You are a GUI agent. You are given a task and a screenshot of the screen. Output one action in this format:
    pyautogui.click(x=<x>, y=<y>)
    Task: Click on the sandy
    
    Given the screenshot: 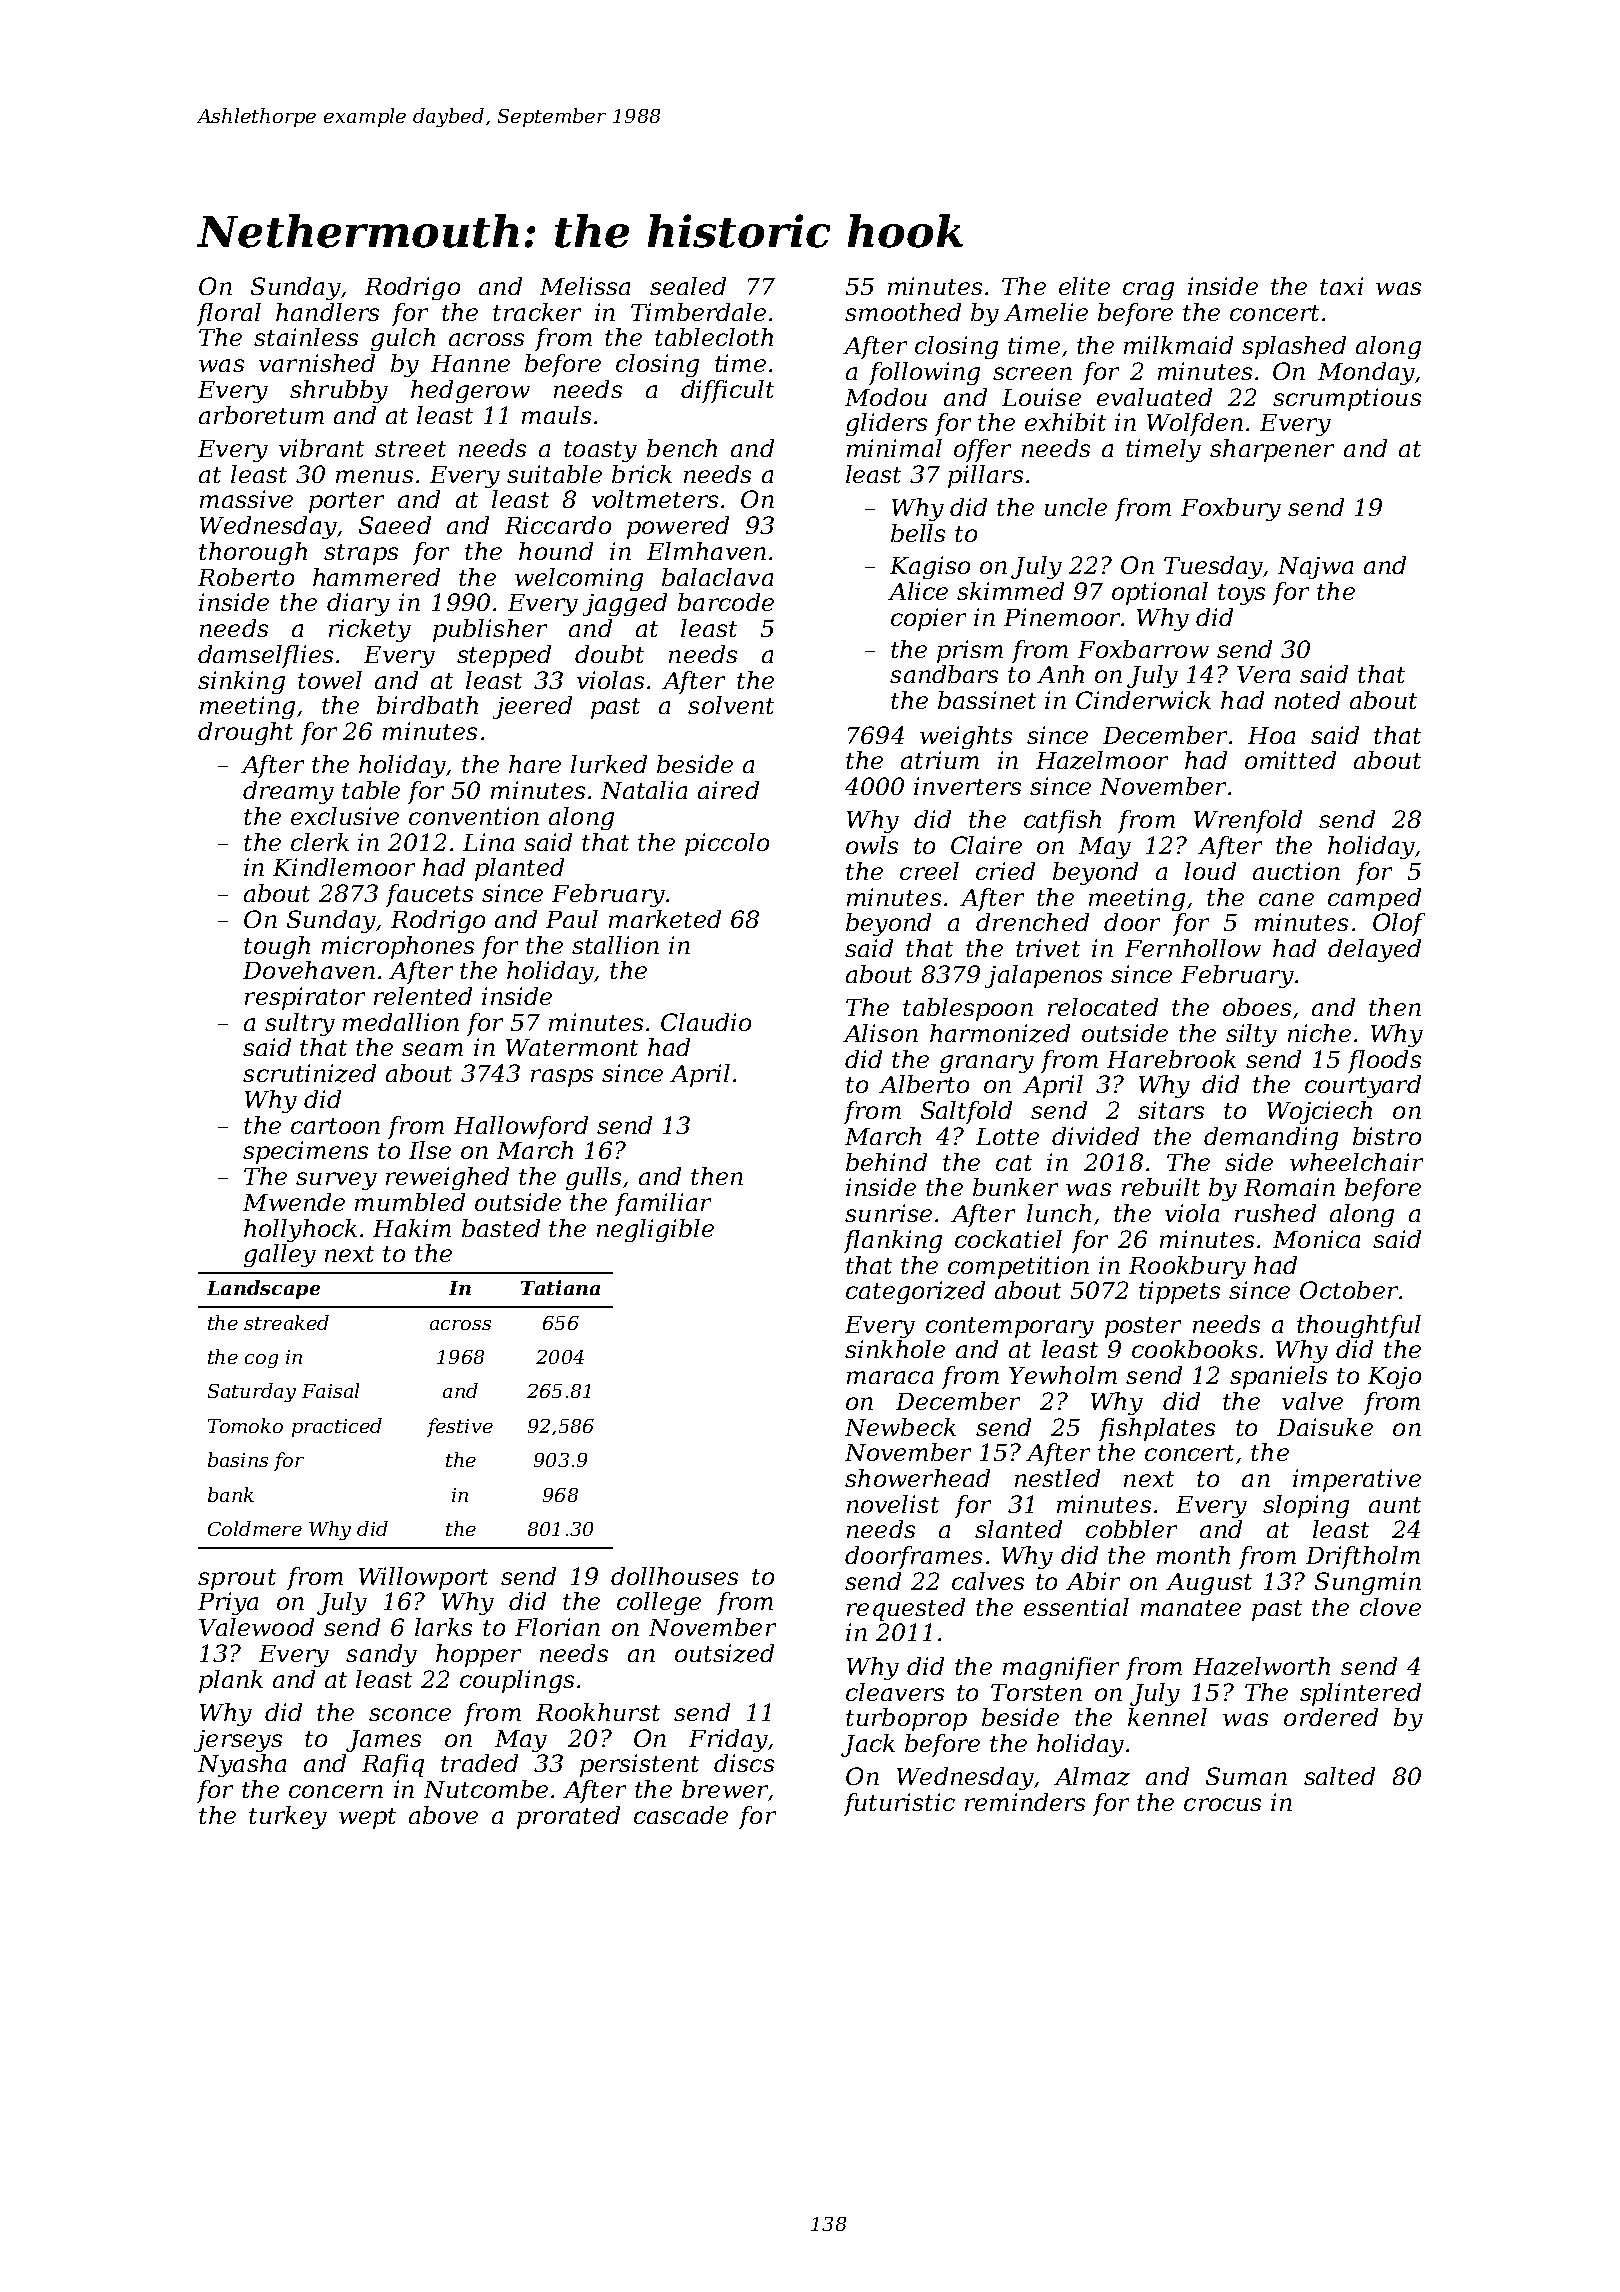 What is the action you would take?
    pyautogui.click(x=381, y=1655)
